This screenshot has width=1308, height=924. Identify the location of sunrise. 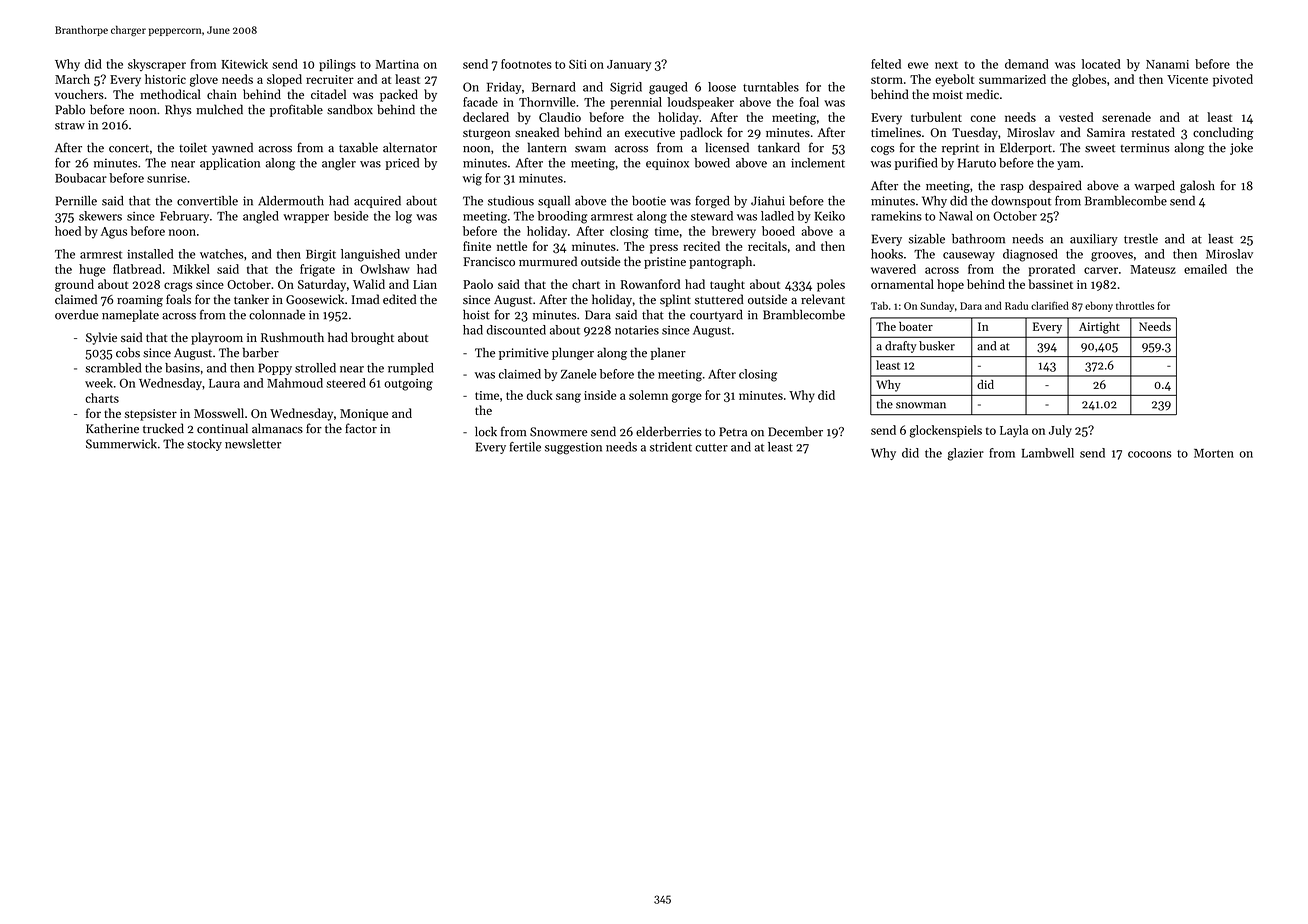
(167, 178).
